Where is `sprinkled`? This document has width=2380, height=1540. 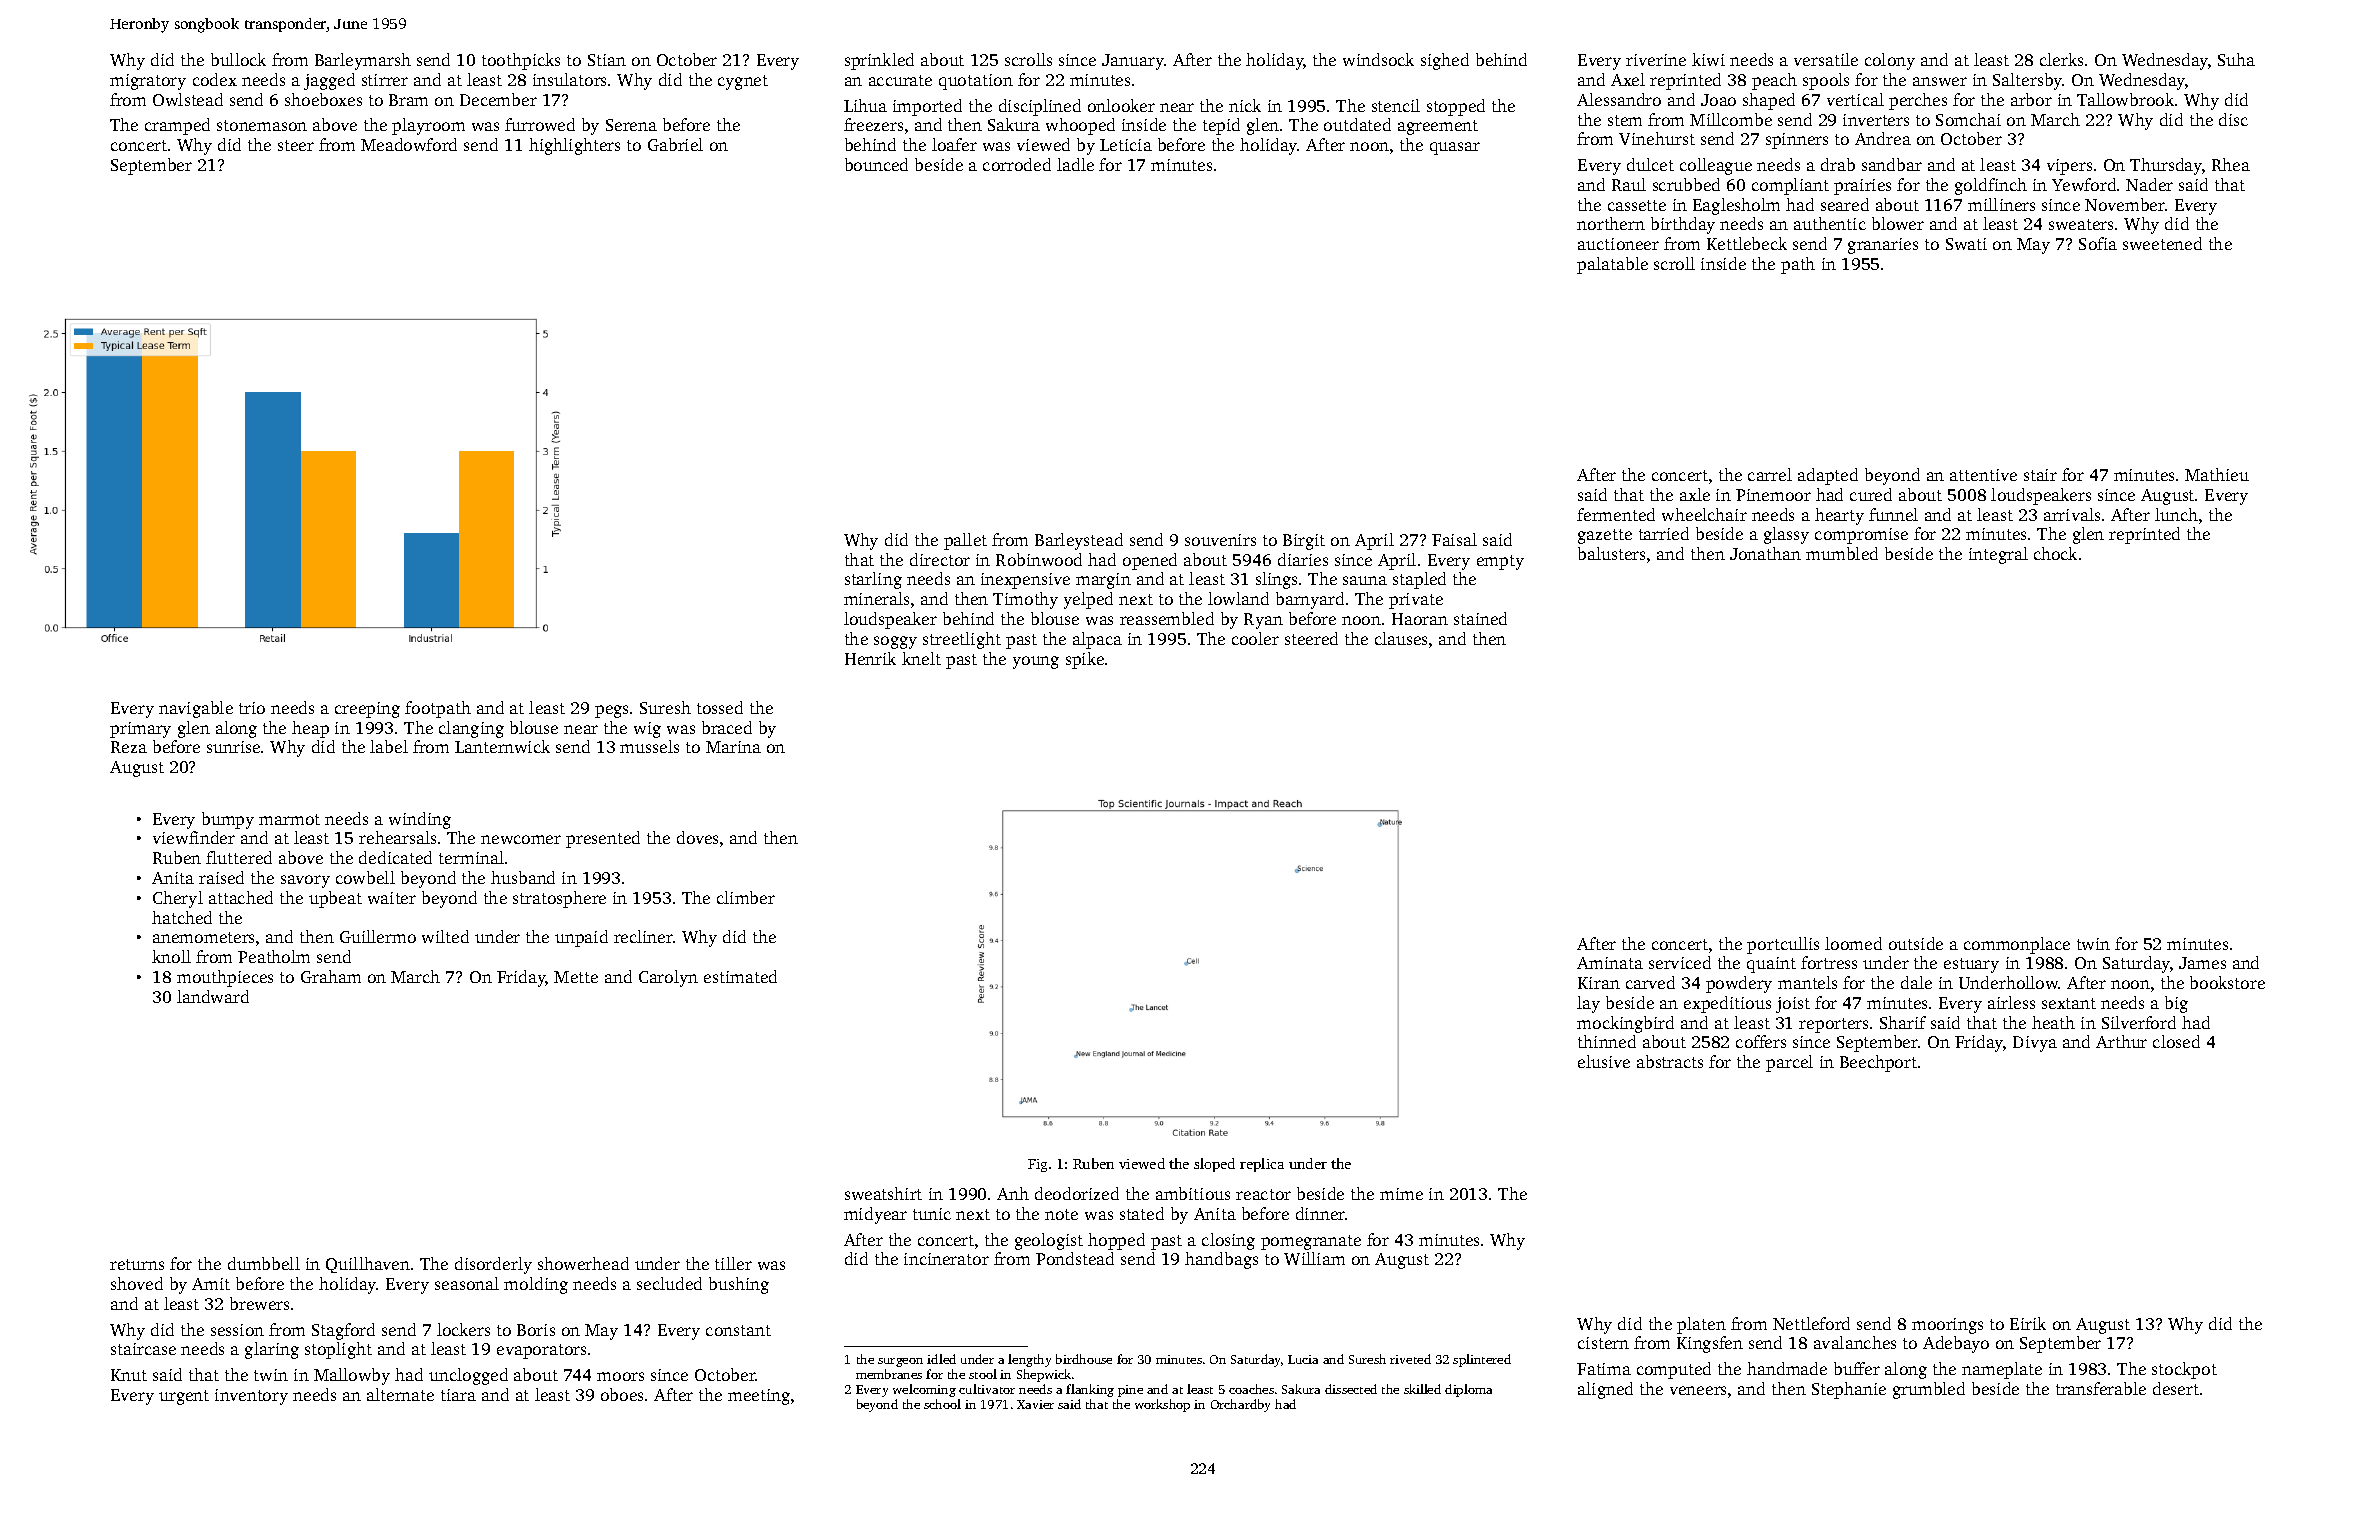 sprinkled is located at coordinates (879, 61).
